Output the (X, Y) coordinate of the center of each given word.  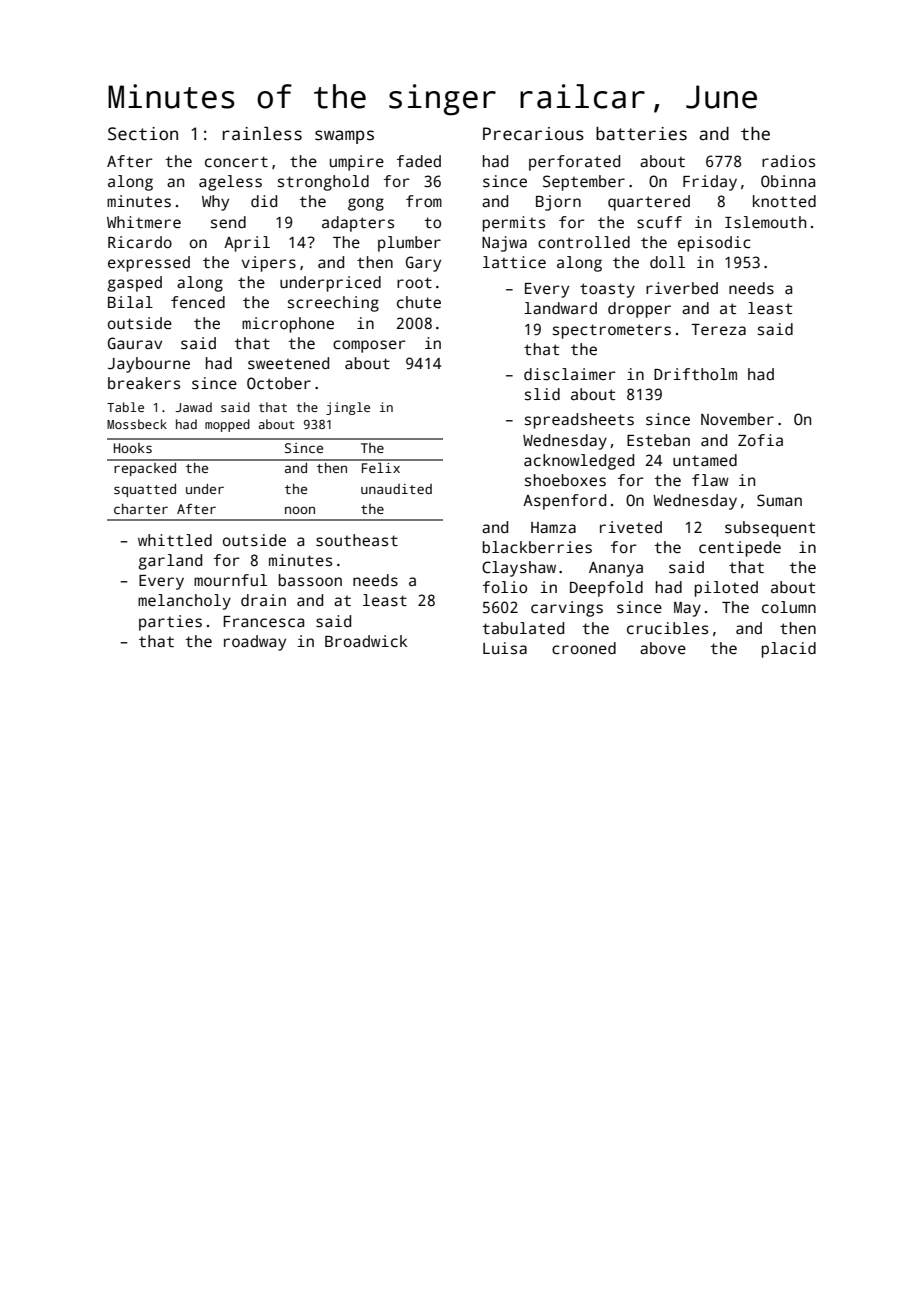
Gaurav (135, 343)
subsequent (770, 529)
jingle (348, 408)
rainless (262, 134)
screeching (333, 304)
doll (667, 262)
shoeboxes (565, 480)
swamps (344, 137)
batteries (641, 134)
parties (170, 623)
